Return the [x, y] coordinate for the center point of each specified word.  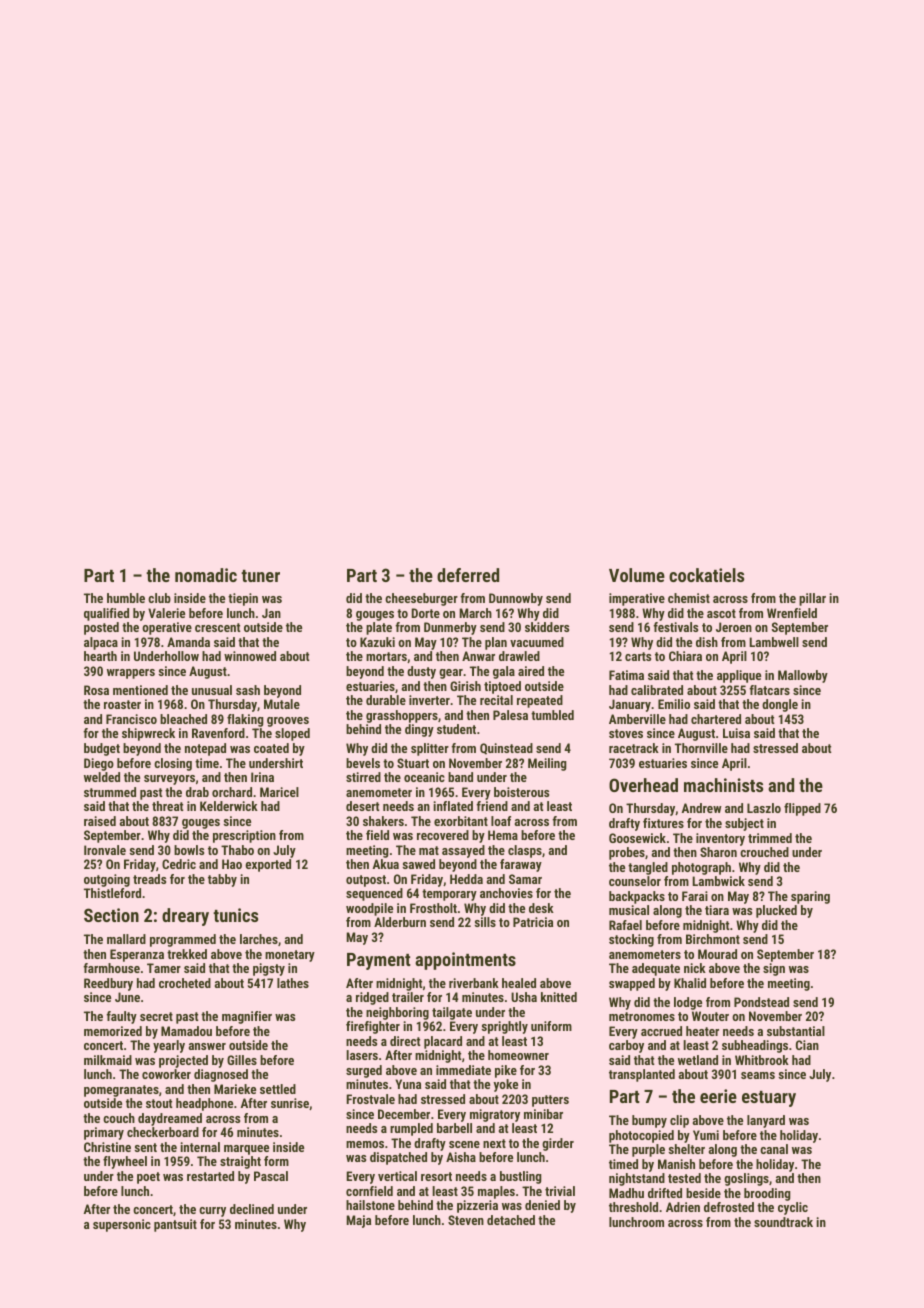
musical [629, 910]
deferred [468, 575]
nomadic [206, 575]
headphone [204, 1104]
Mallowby [803, 676]
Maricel [279, 792]
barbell [454, 1128]
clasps [525, 851]
